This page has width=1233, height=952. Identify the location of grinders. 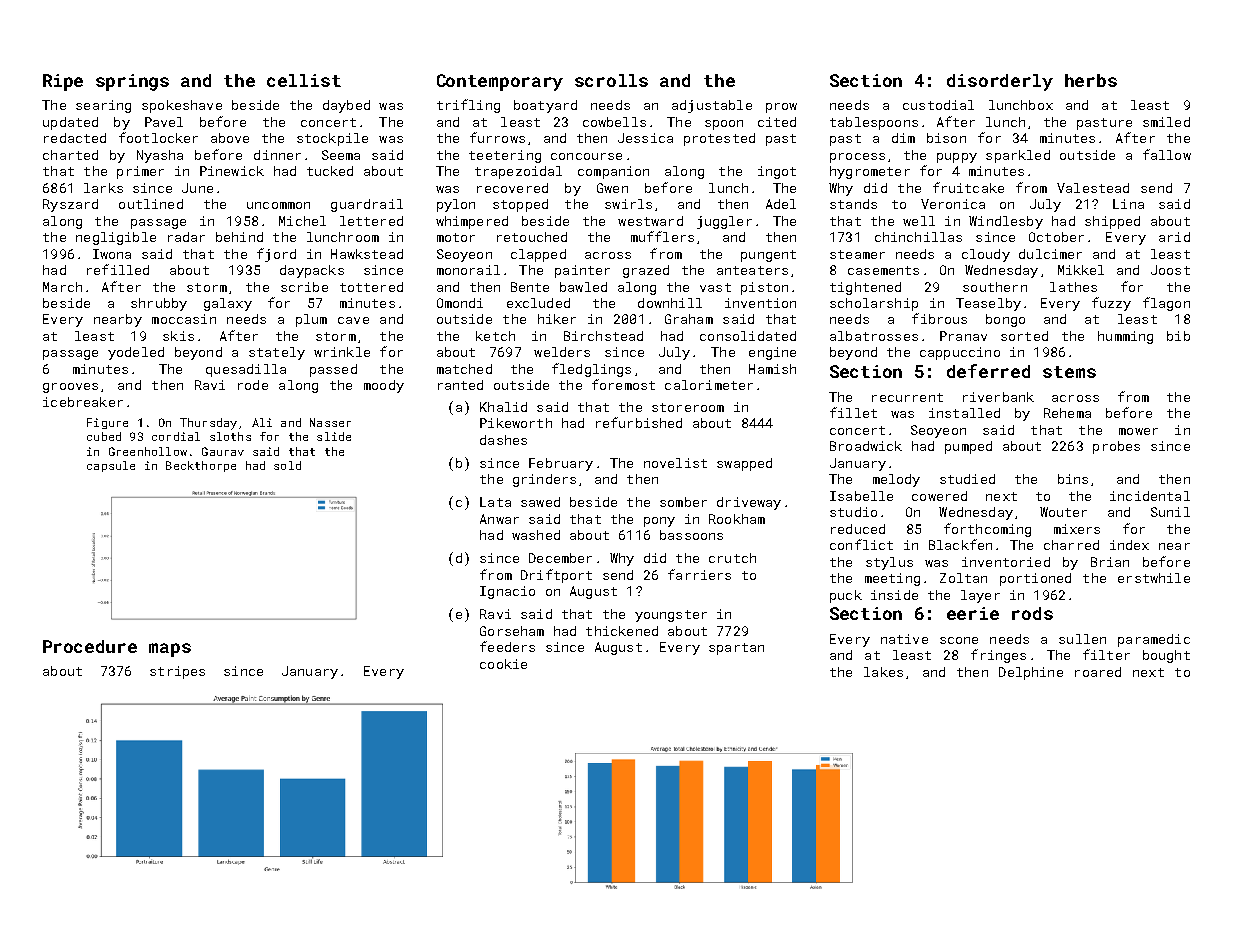
(544, 480).
